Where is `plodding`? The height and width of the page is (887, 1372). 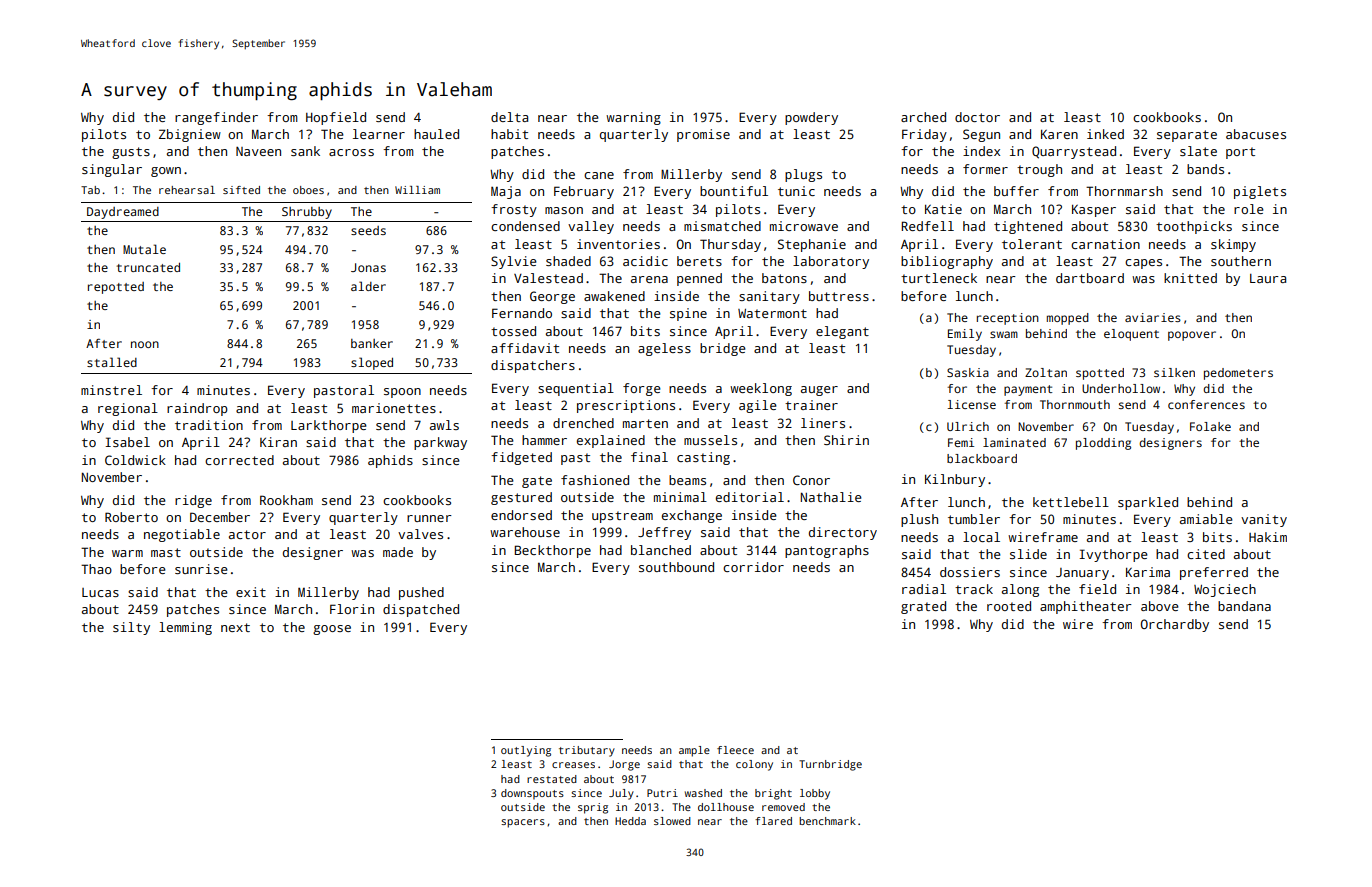 plodding is located at coordinates (1103, 444).
